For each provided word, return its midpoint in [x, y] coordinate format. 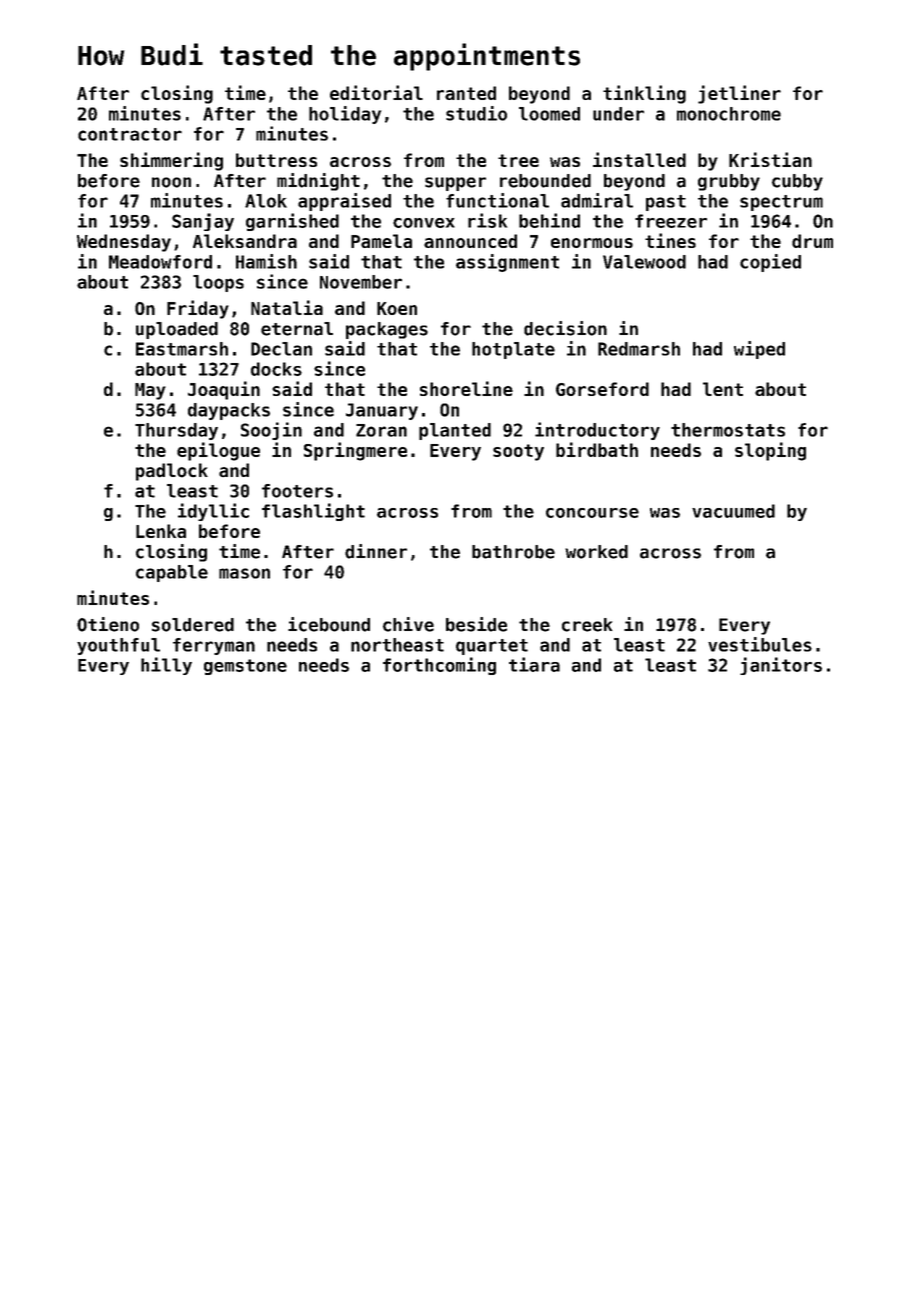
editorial [376, 92]
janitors [781, 666]
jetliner [739, 94]
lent [723, 389]
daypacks [229, 411]
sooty [518, 452]
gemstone [245, 667]
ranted [466, 93]
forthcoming [439, 666]
